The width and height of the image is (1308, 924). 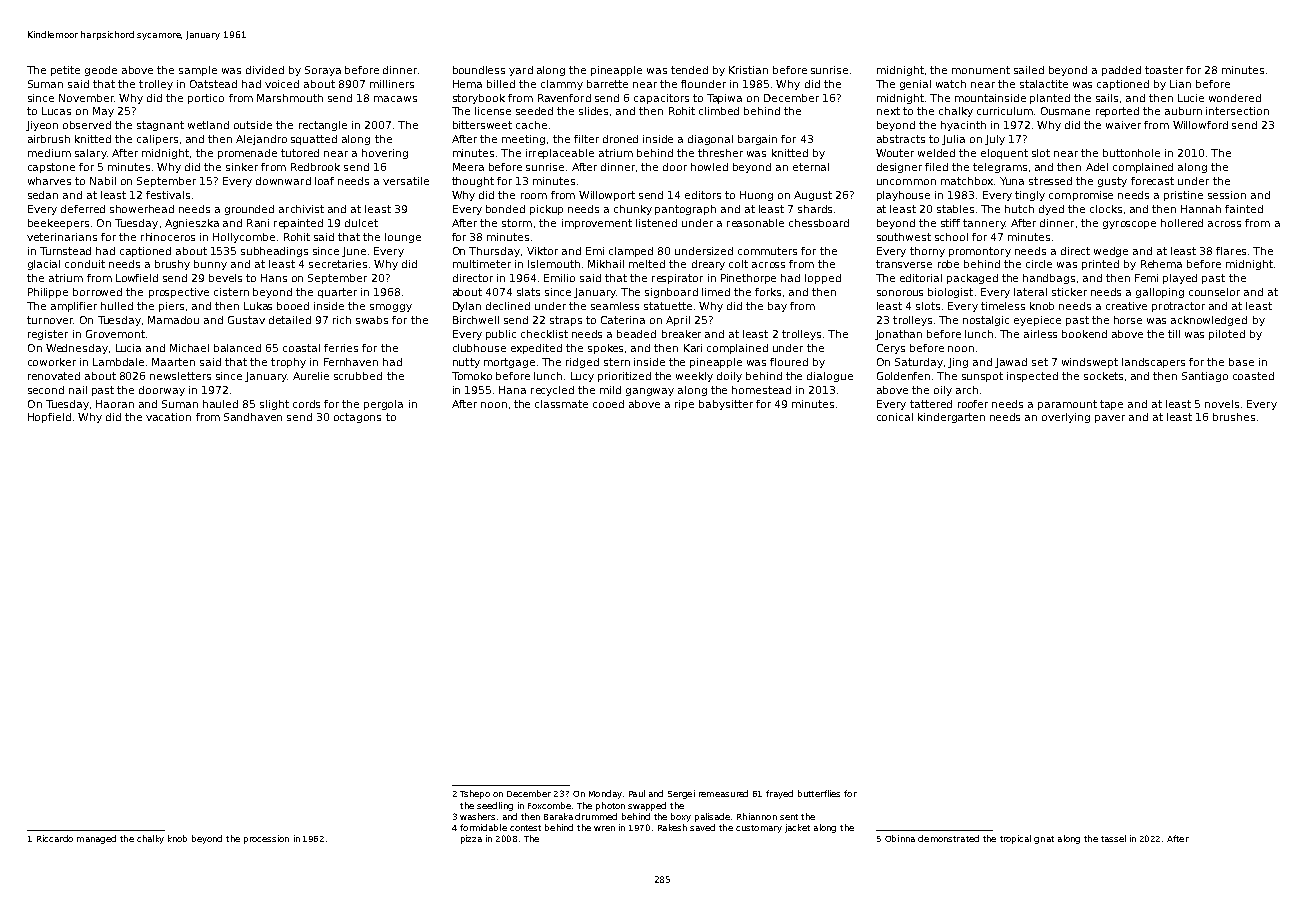 What do you see at coordinates (689, 70) in the image?
I see `tended` at bounding box center [689, 70].
